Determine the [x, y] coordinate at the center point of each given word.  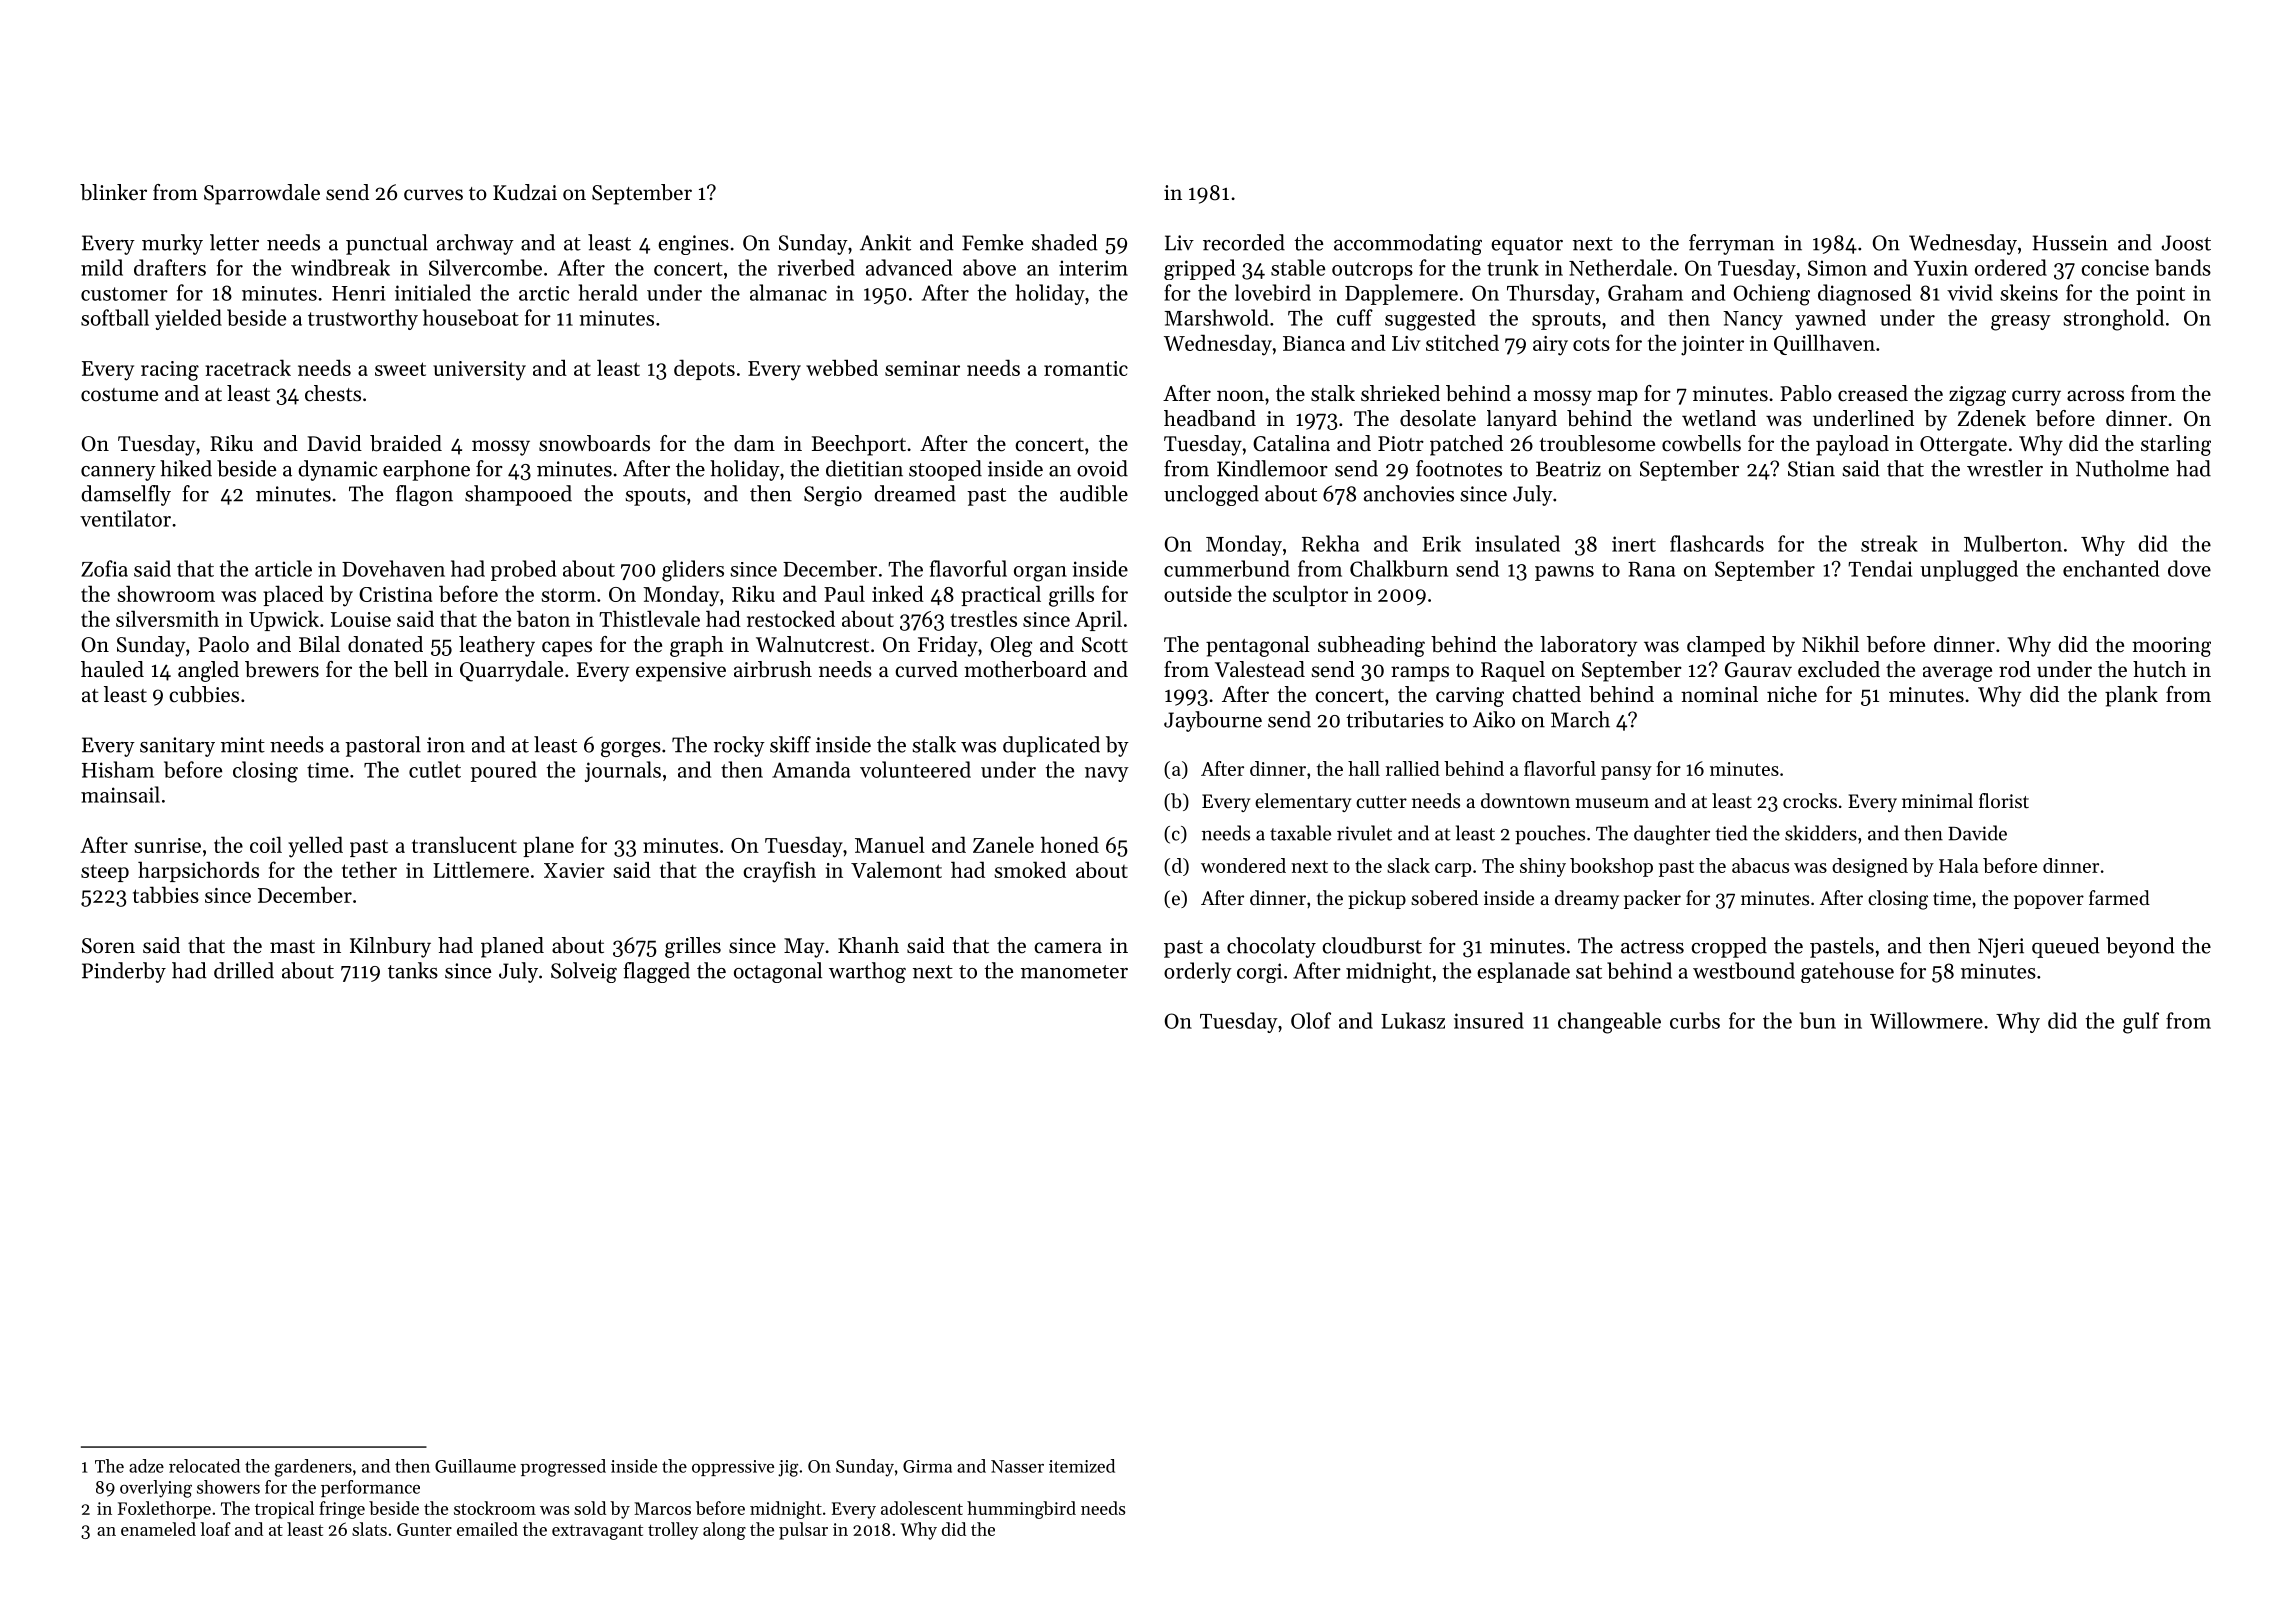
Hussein [2070, 243]
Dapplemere [1401, 294]
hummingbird [1021, 1510]
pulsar [803, 1531]
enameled [158, 1529]
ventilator [125, 518]
